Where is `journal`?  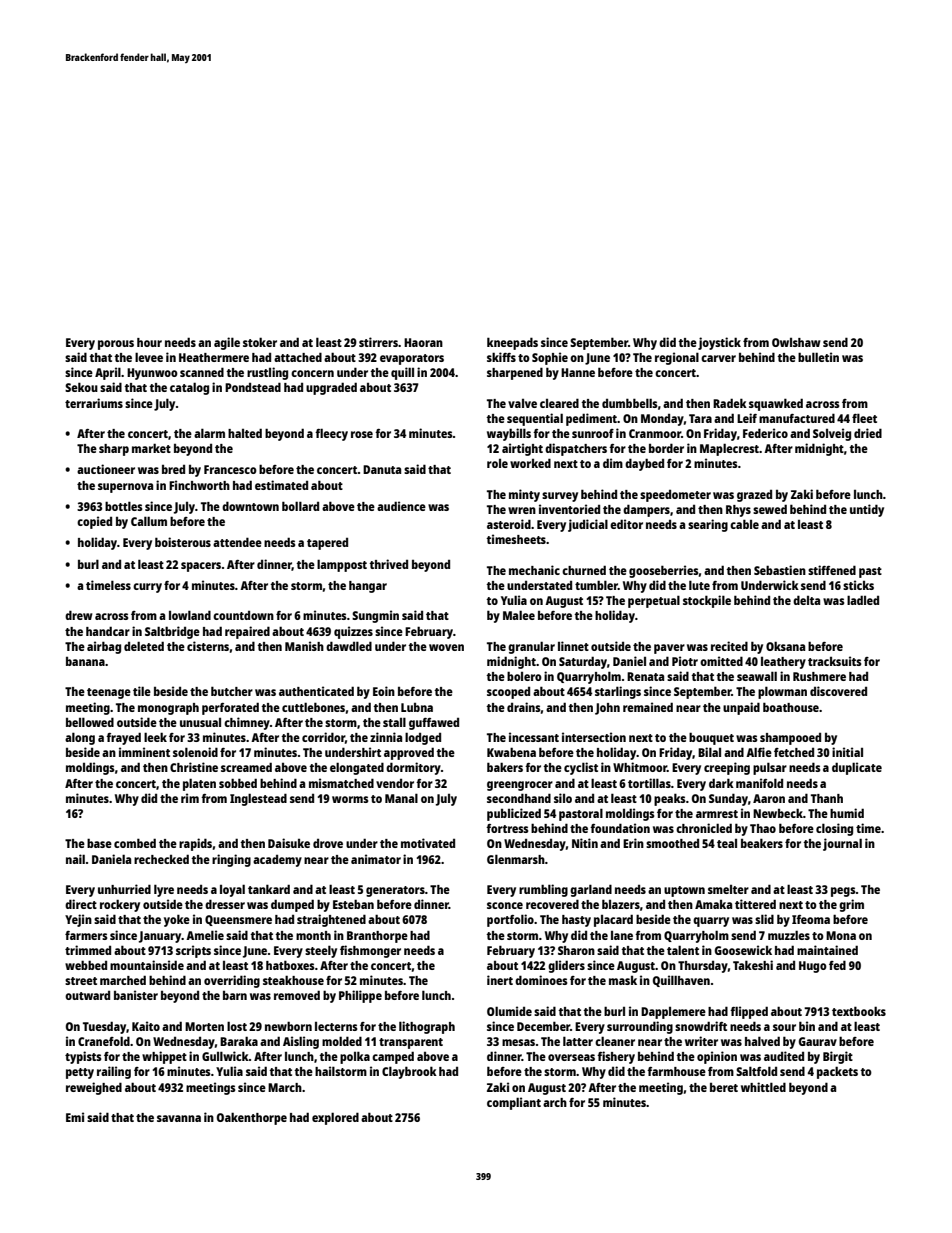
journal is located at coordinates (842, 844).
